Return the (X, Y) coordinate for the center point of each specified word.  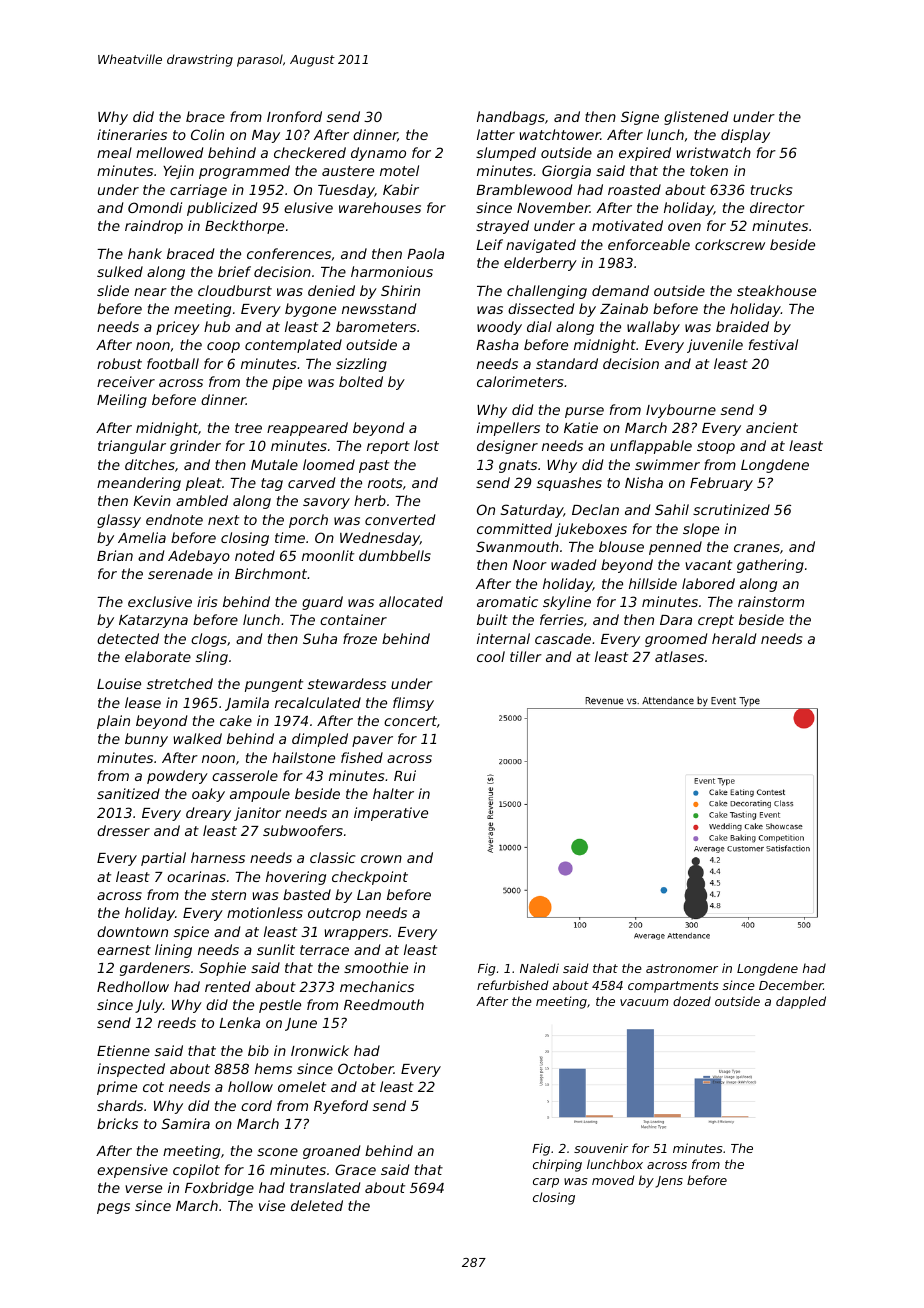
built (492, 619)
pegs (113, 1208)
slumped (506, 154)
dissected (541, 308)
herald (734, 638)
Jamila (247, 704)
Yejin (178, 172)
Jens (669, 1182)
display (745, 136)
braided (742, 326)
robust (119, 363)
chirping (557, 1165)
